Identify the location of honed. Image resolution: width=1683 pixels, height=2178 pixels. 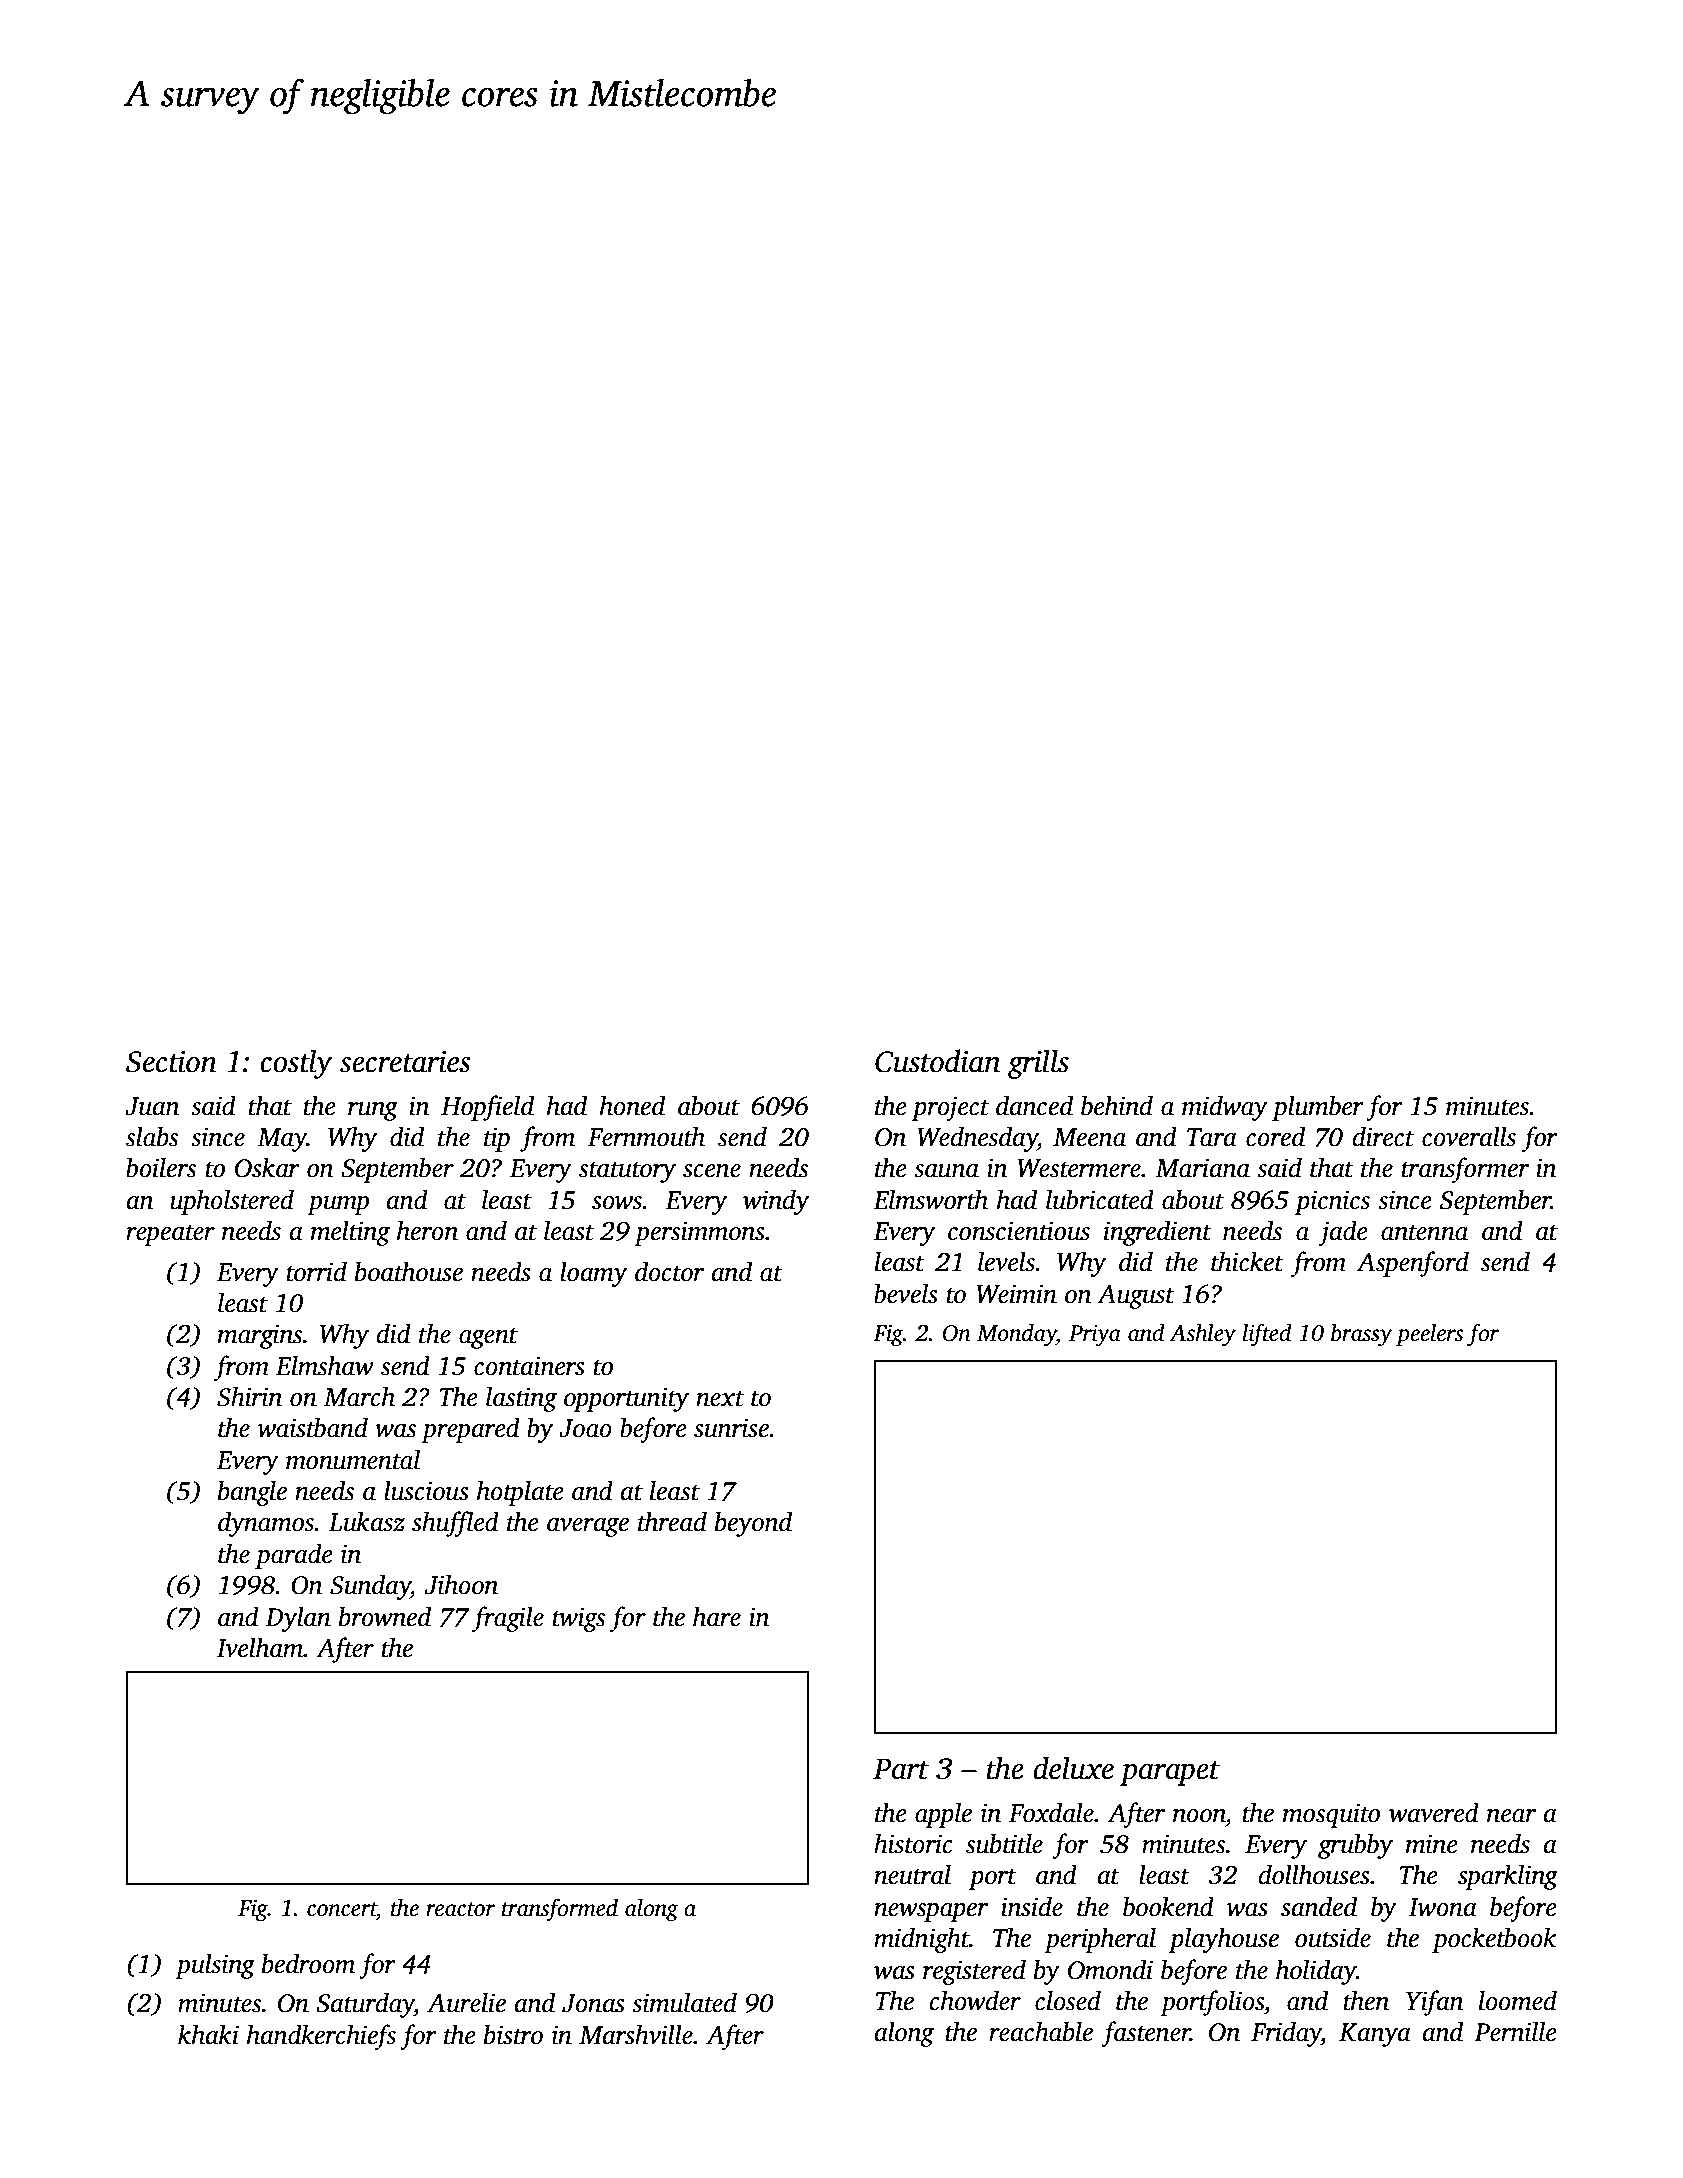
(632, 1105).
